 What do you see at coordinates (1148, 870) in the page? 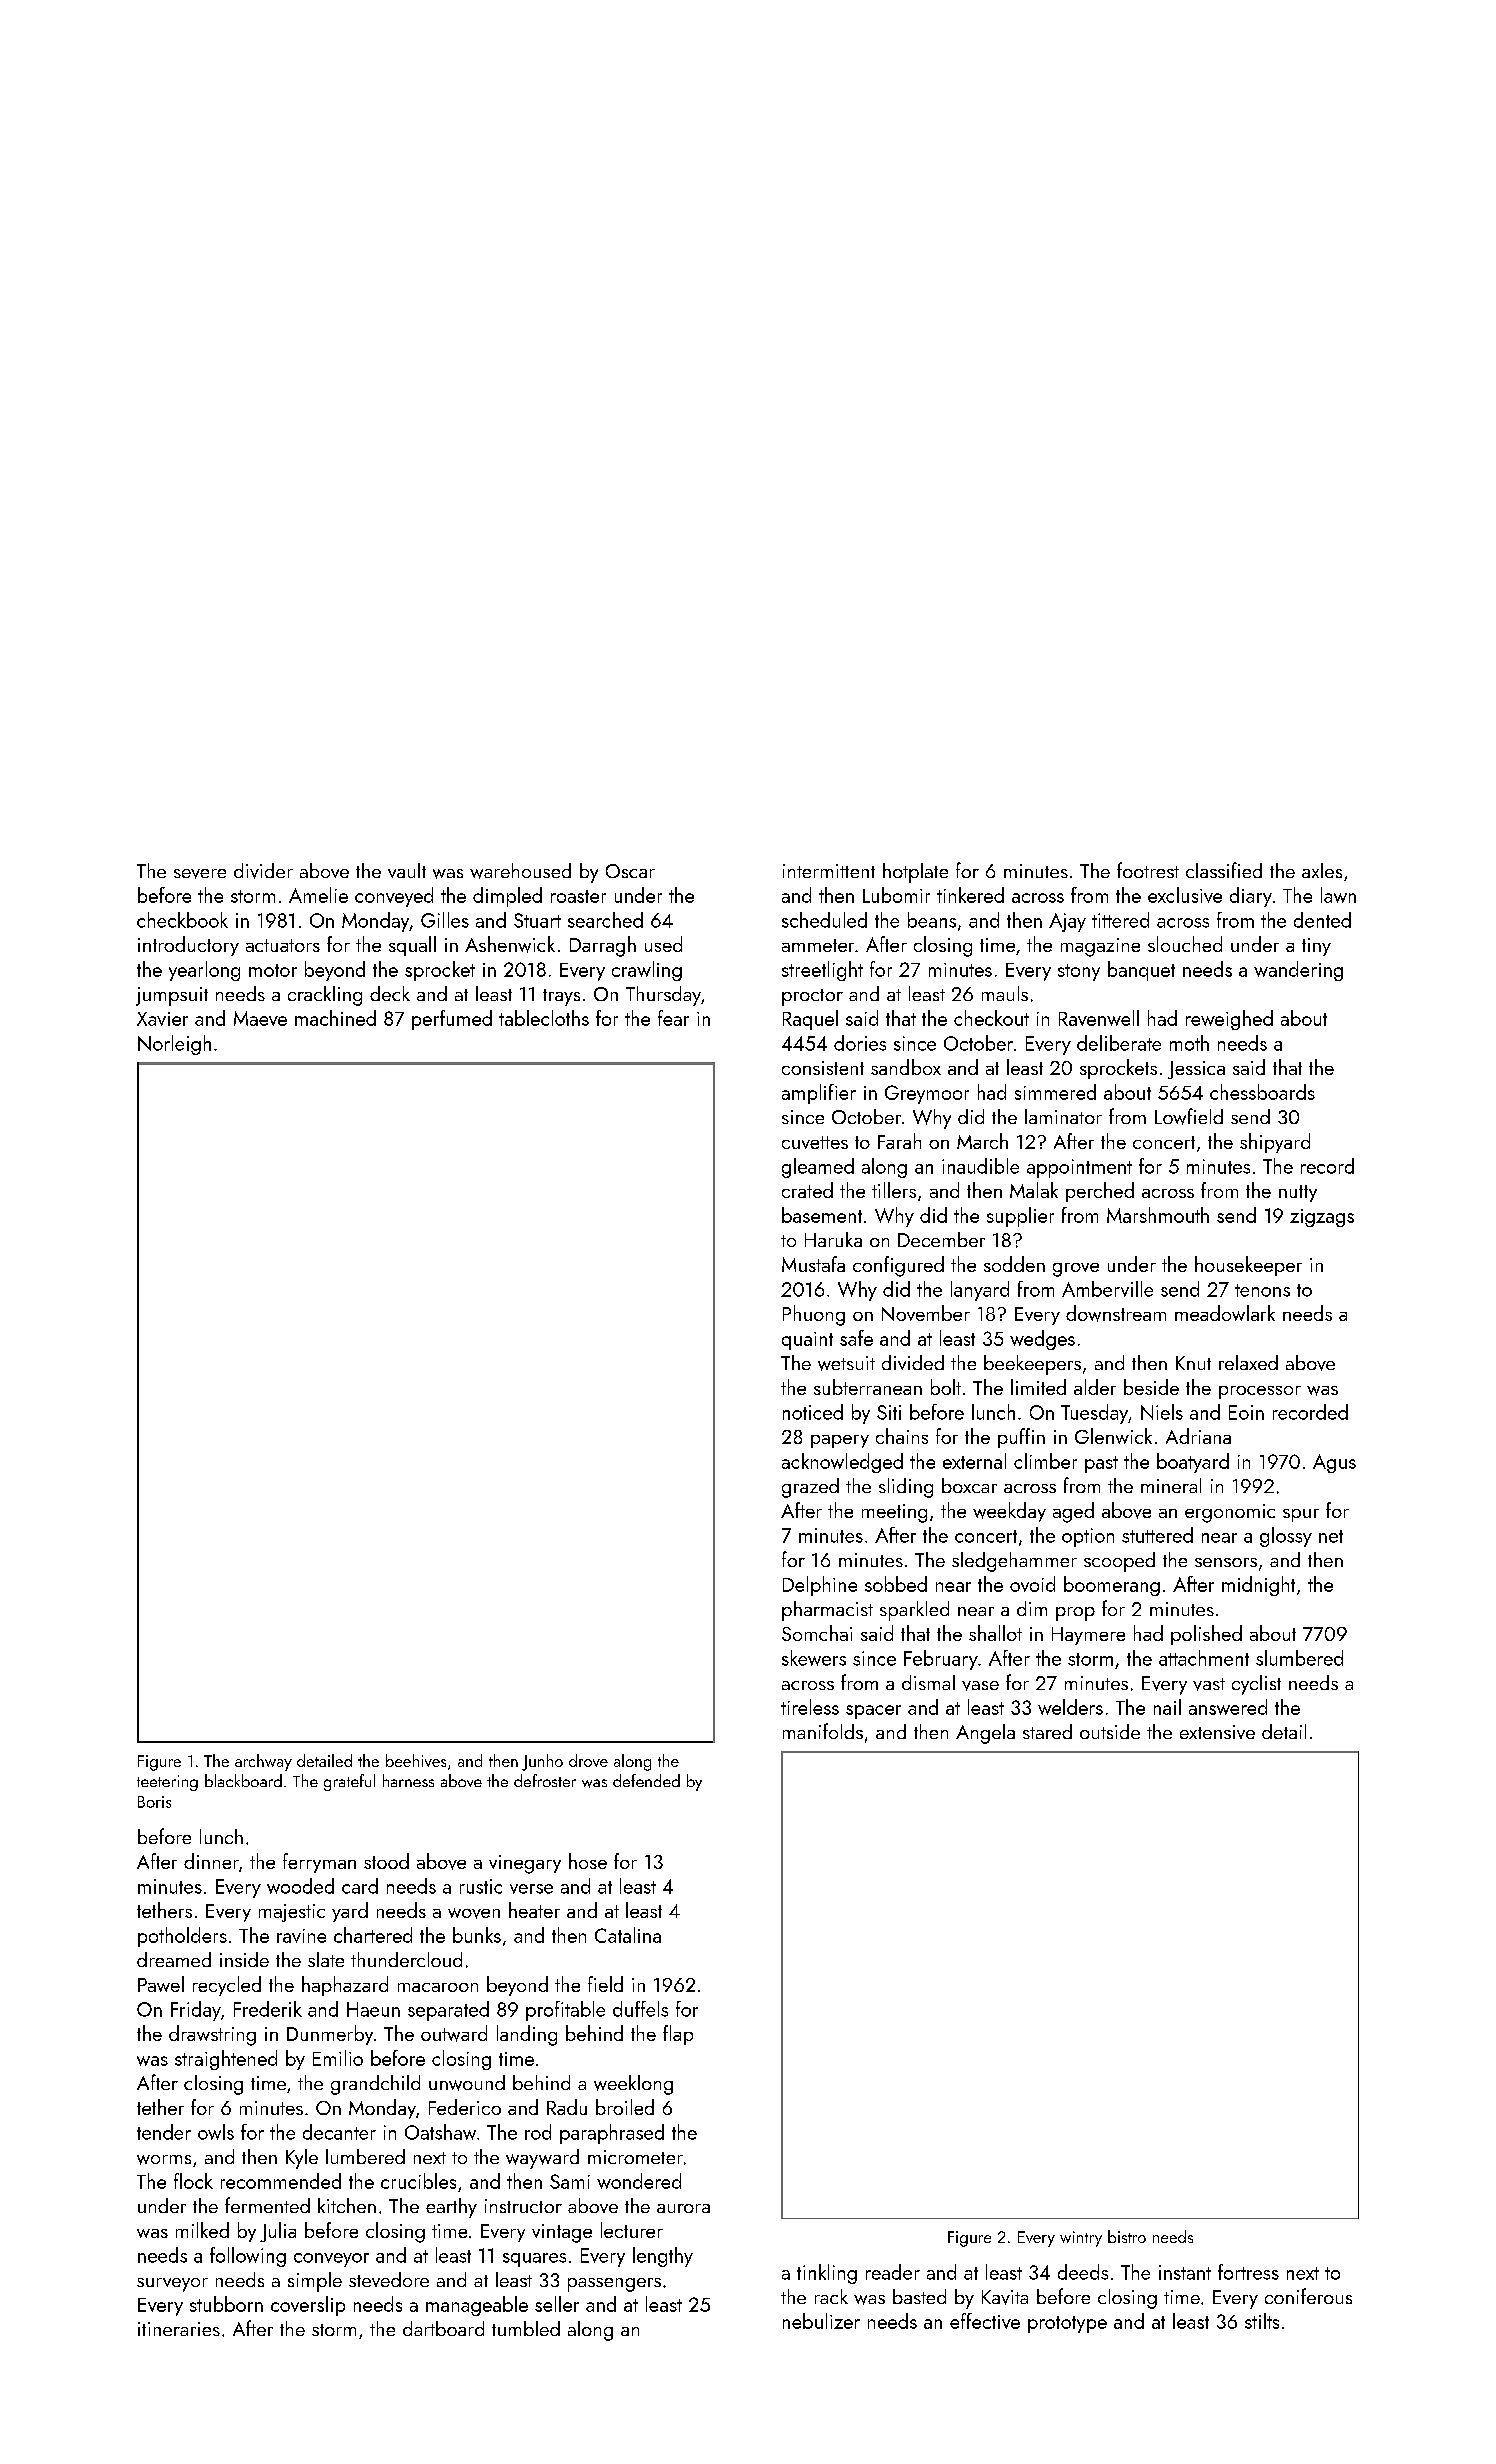
I see `footrest` at bounding box center [1148, 870].
